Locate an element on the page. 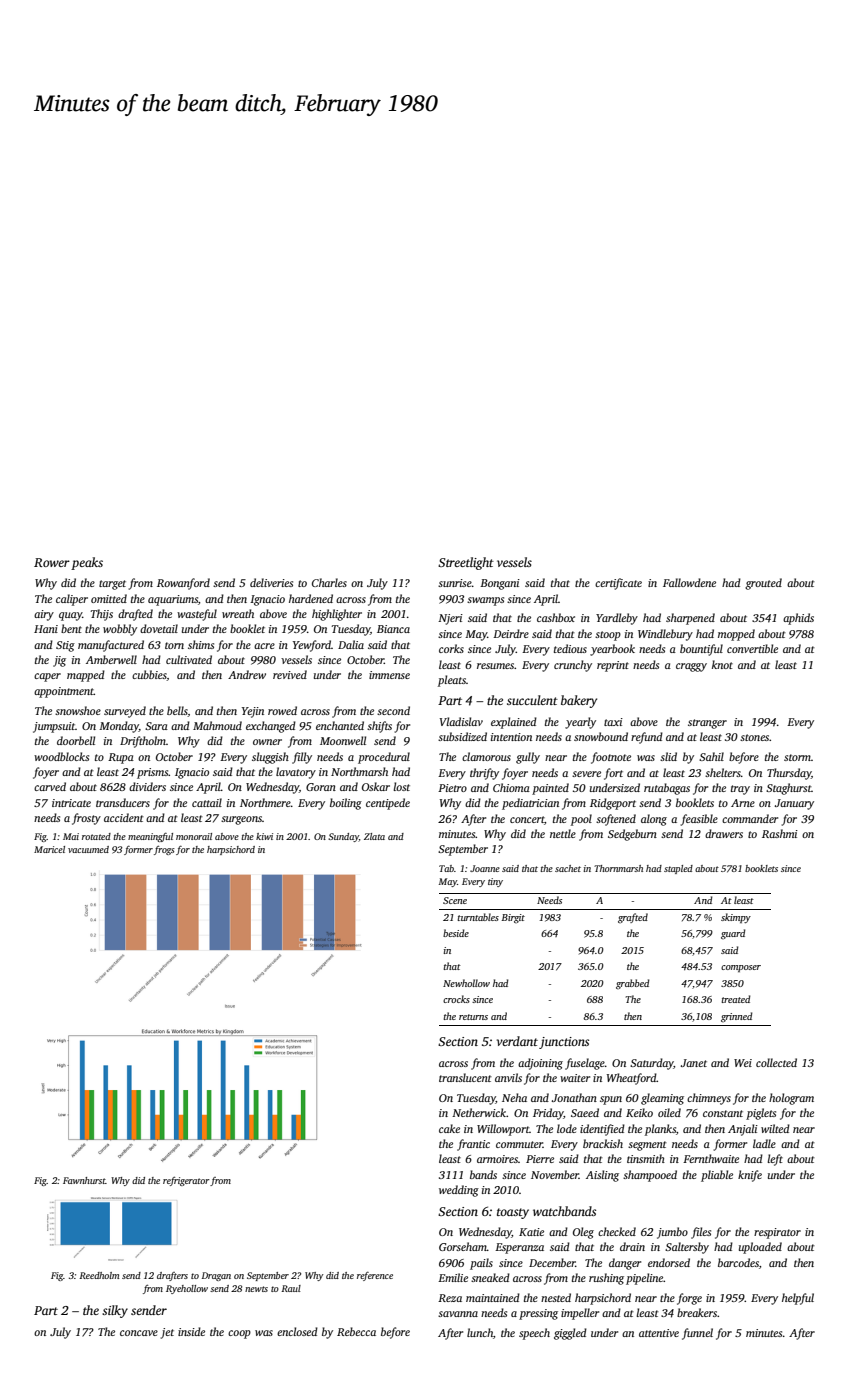 This page has width=849, height=1400. deliveries is located at coordinates (271, 582).
